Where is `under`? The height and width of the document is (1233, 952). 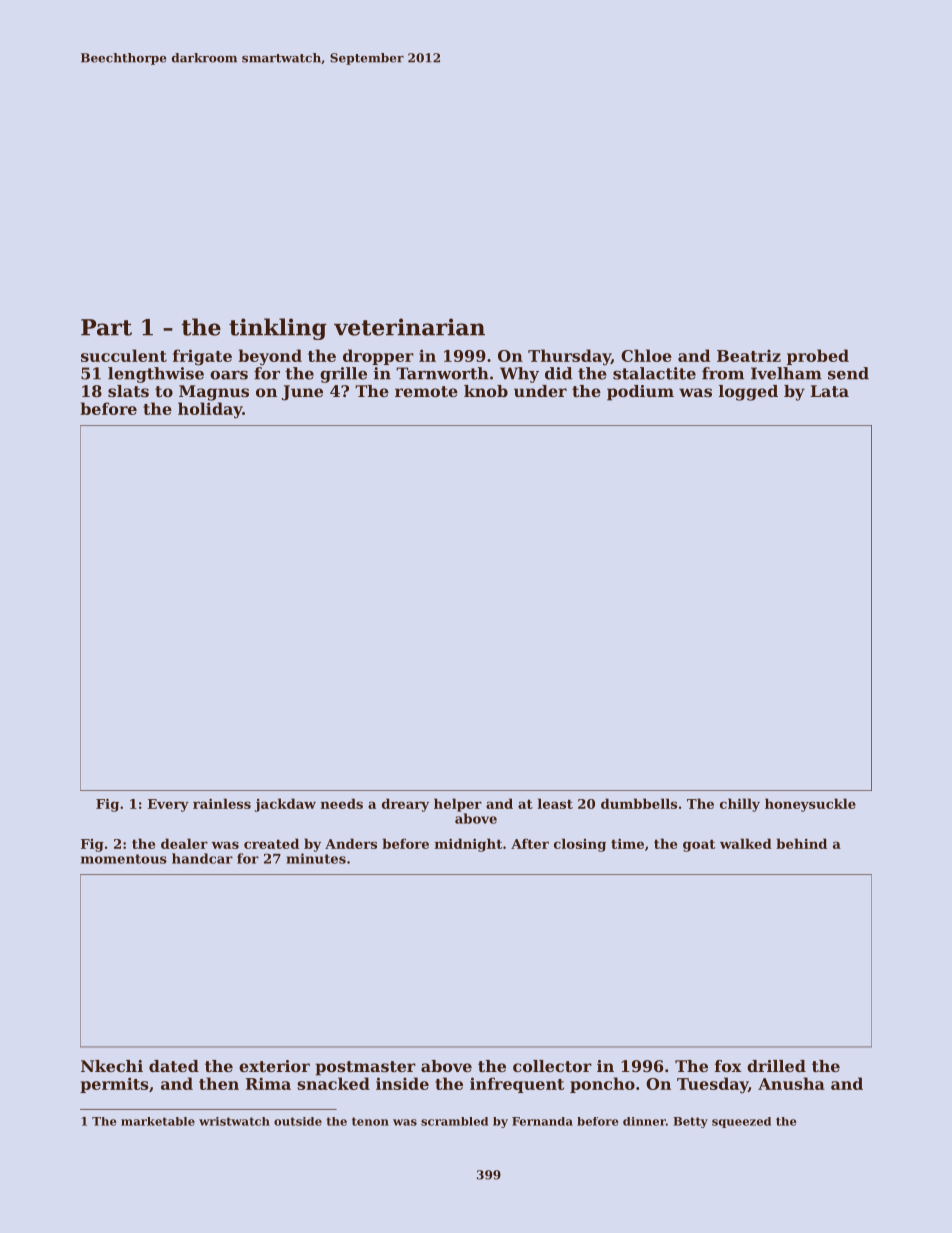 under is located at coordinates (540, 391).
